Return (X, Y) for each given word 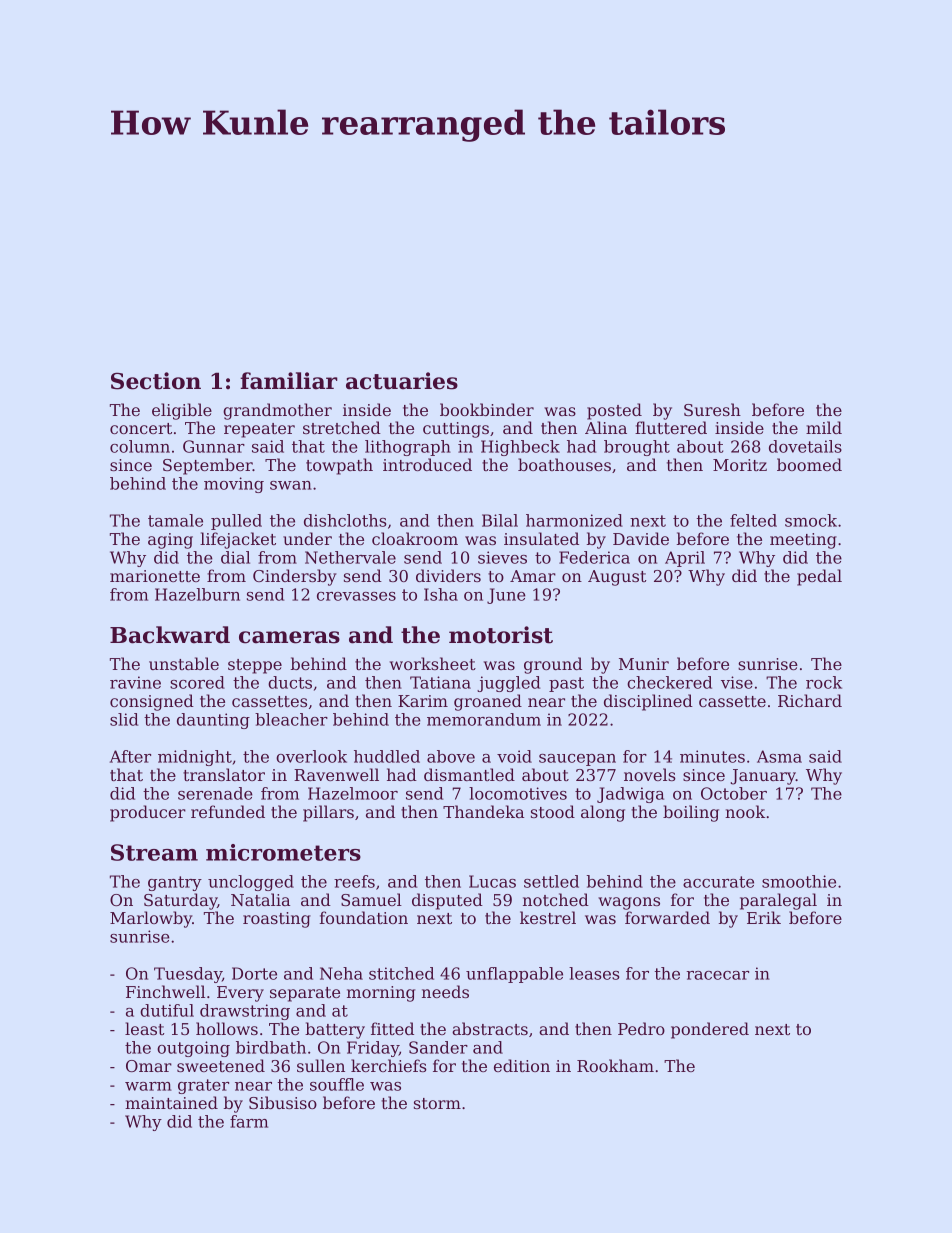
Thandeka (483, 811)
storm (437, 1103)
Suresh (712, 409)
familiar (289, 381)
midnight (195, 758)
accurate (718, 882)
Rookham (615, 1065)
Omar (149, 1066)
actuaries (402, 381)
